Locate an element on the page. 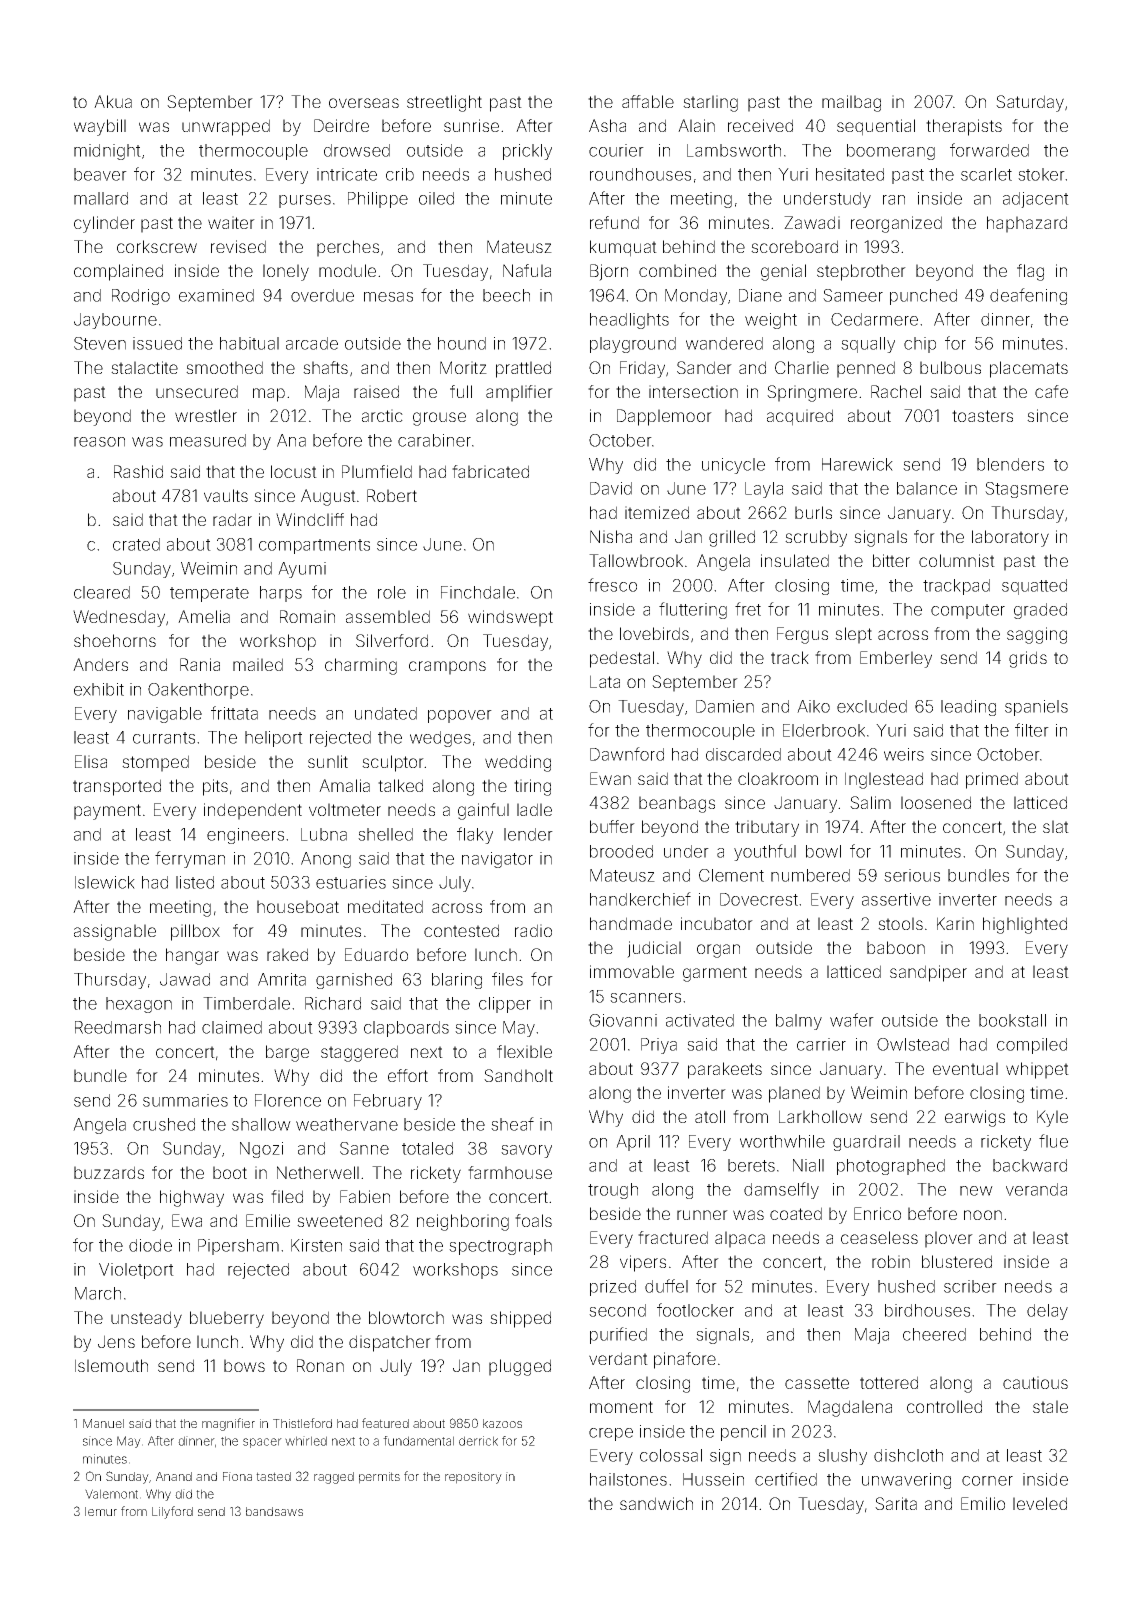 Image resolution: width=1142 pixels, height=1615 pixels. buzzards is located at coordinates (109, 1172).
